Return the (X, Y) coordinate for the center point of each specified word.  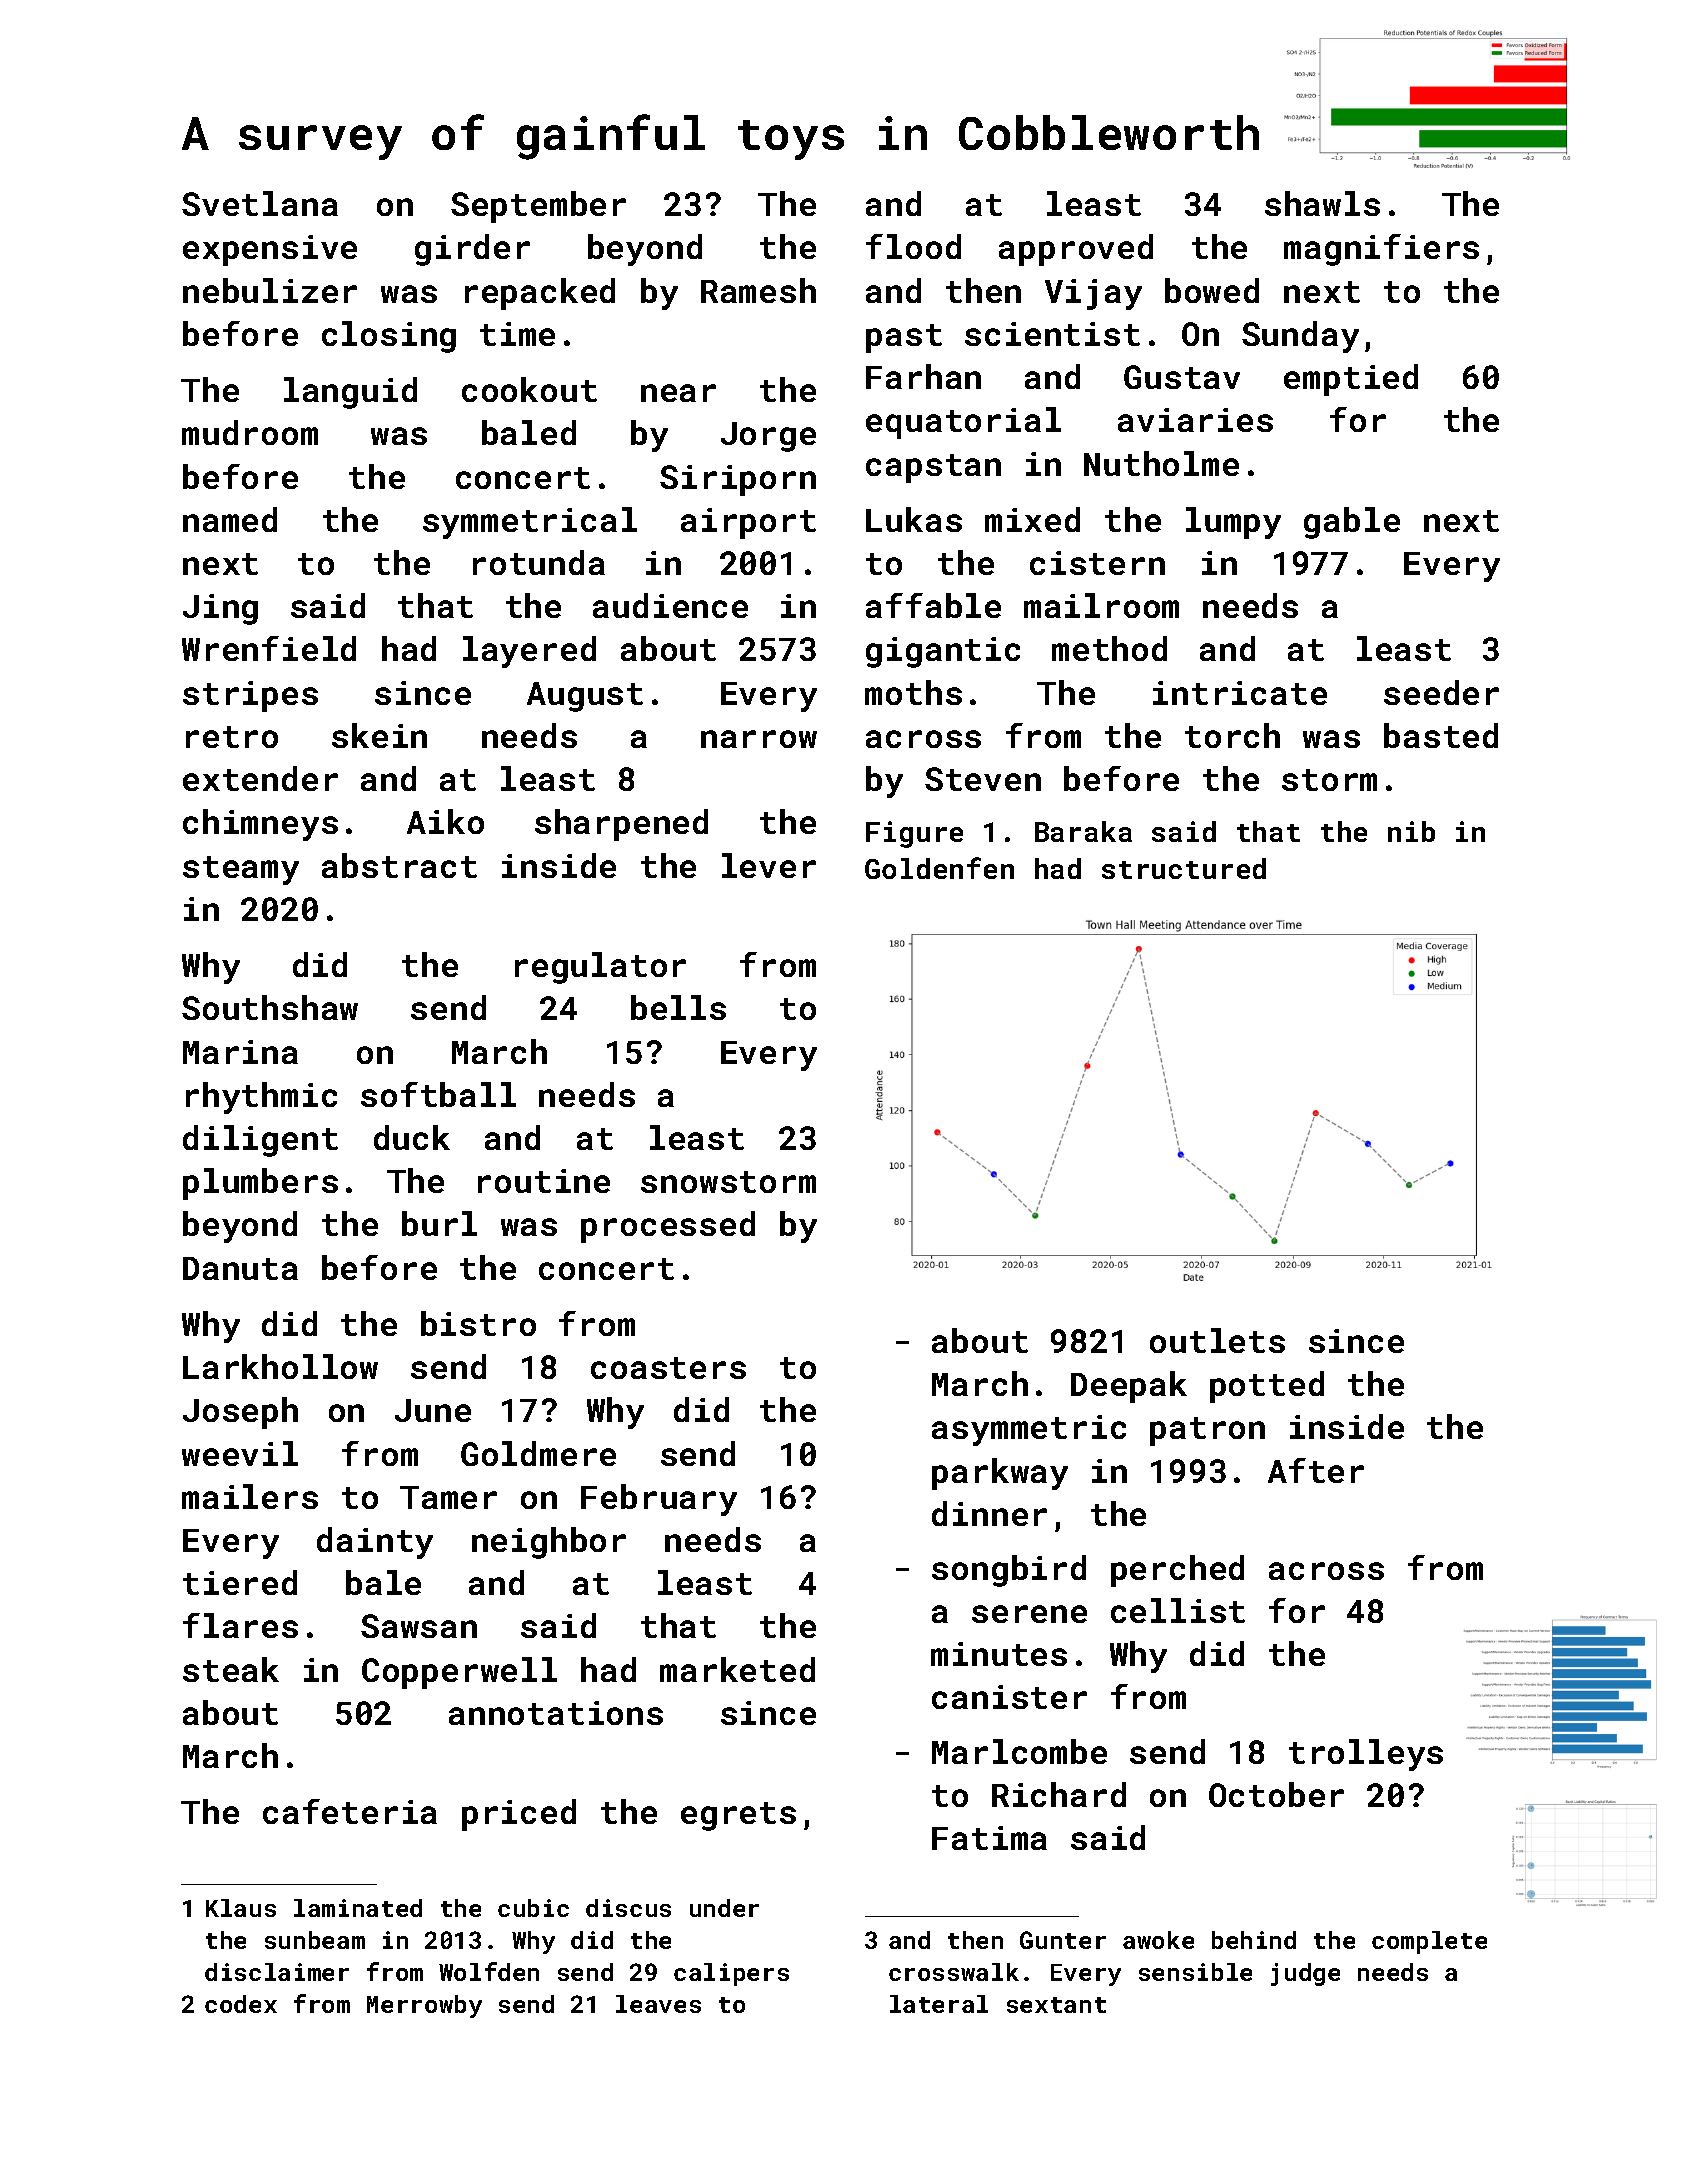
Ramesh (758, 290)
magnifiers (1381, 250)
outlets (1217, 1340)
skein (379, 735)
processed (668, 1227)
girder (472, 250)
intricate (1240, 693)
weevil (240, 1453)
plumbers (260, 1184)
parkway (1000, 1474)
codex (241, 2004)
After (1316, 1470)
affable (933, 605)
